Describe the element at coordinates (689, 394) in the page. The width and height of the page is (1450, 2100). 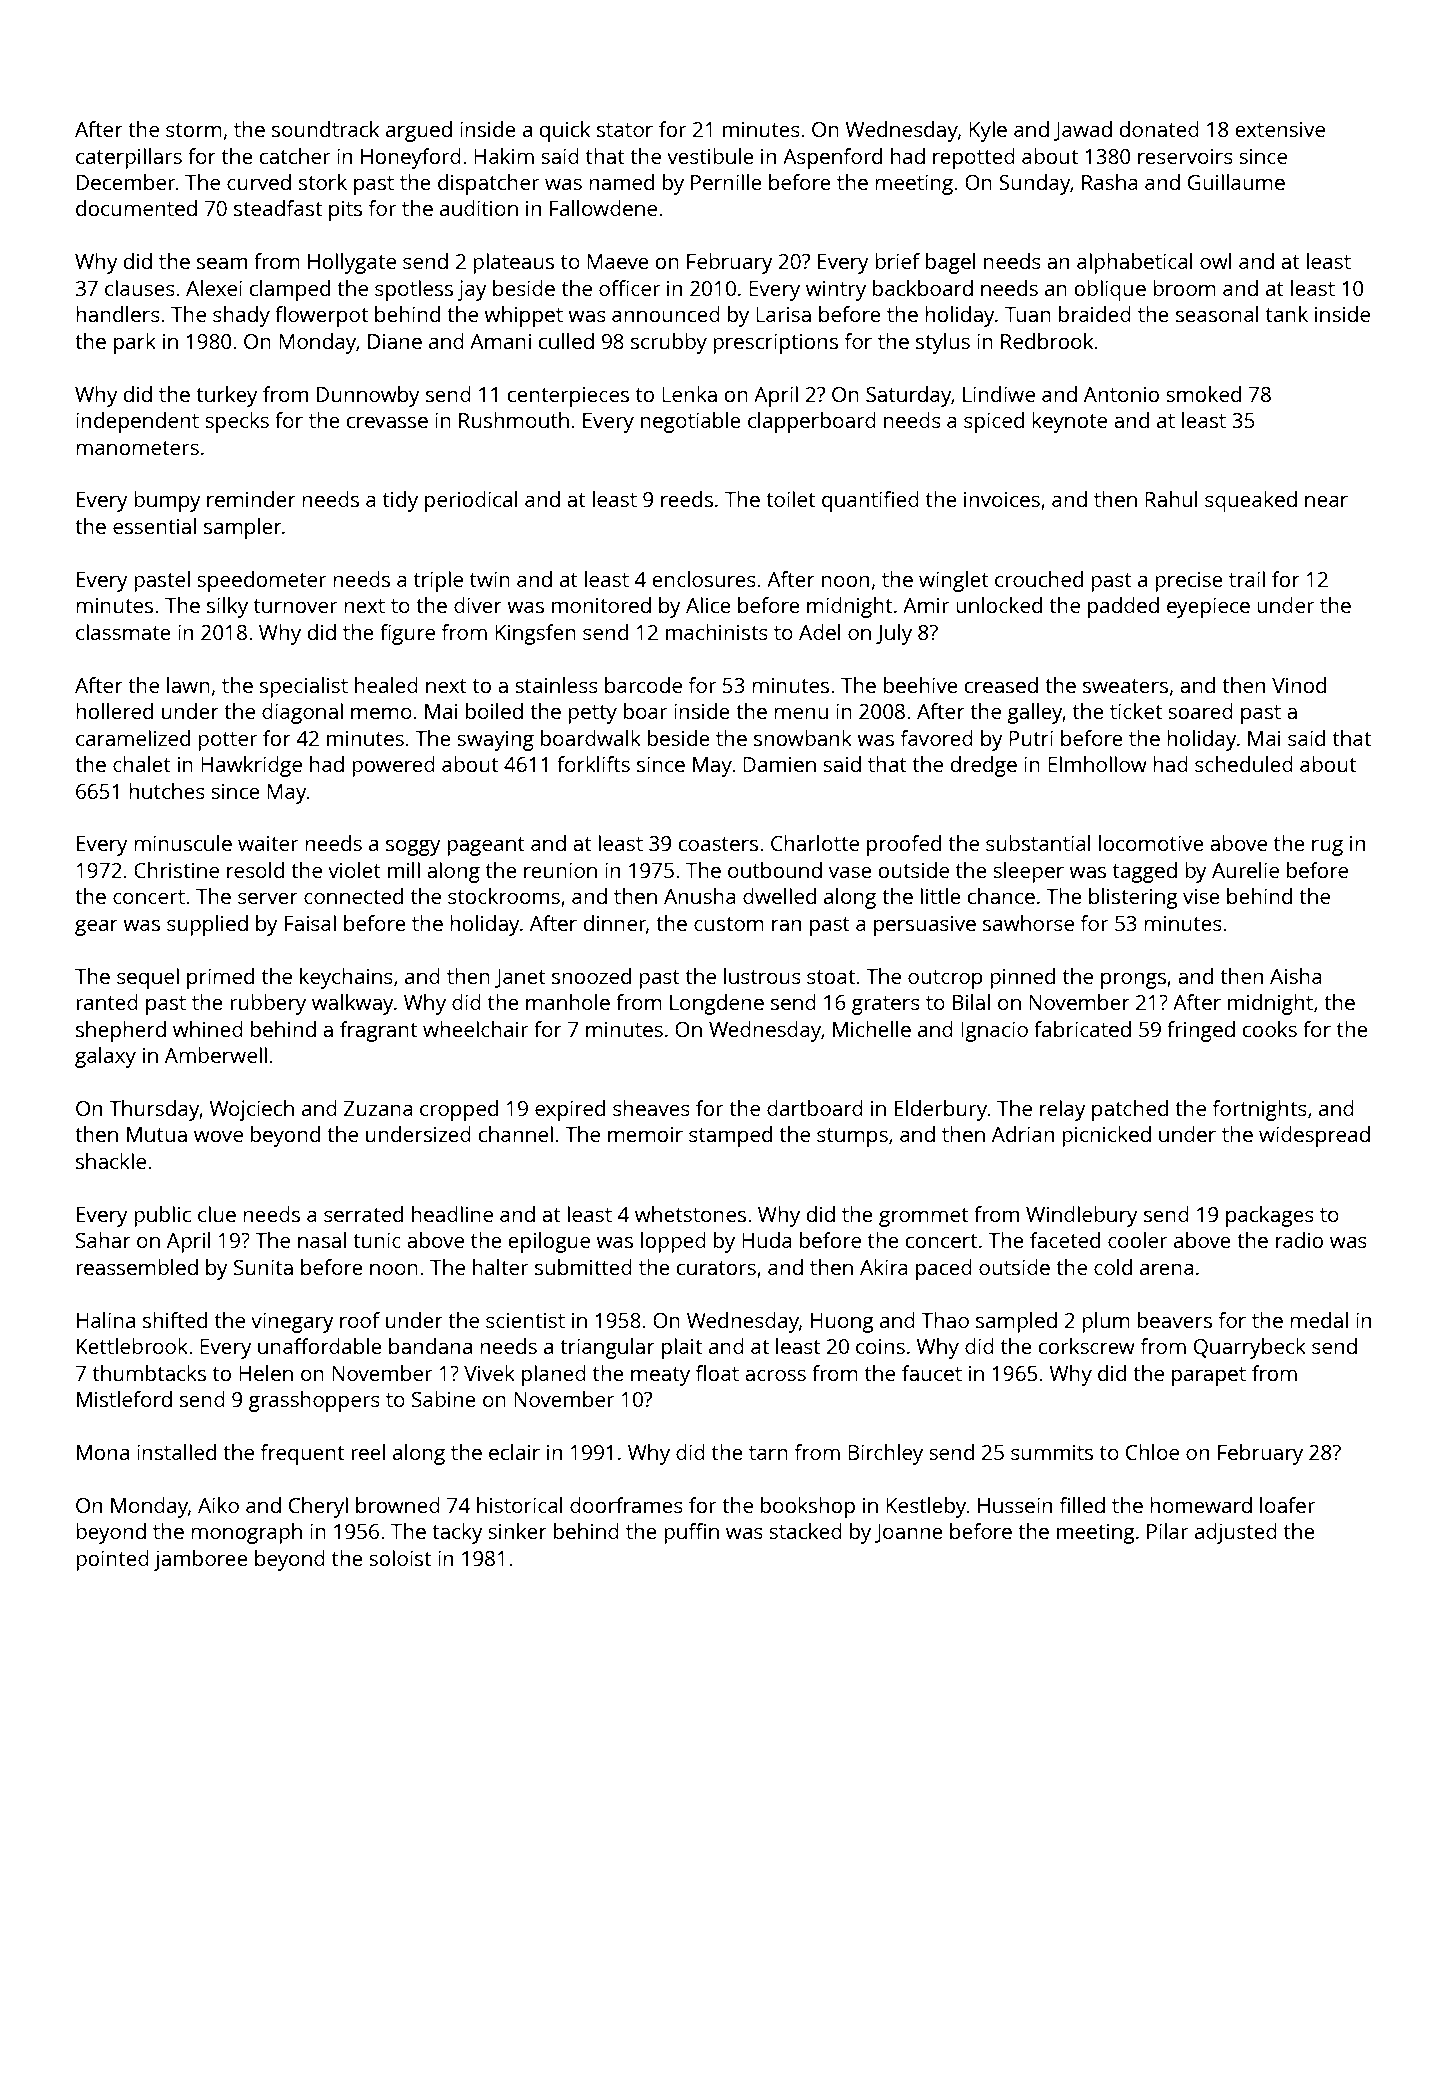
I see `Lenka` at that location.
